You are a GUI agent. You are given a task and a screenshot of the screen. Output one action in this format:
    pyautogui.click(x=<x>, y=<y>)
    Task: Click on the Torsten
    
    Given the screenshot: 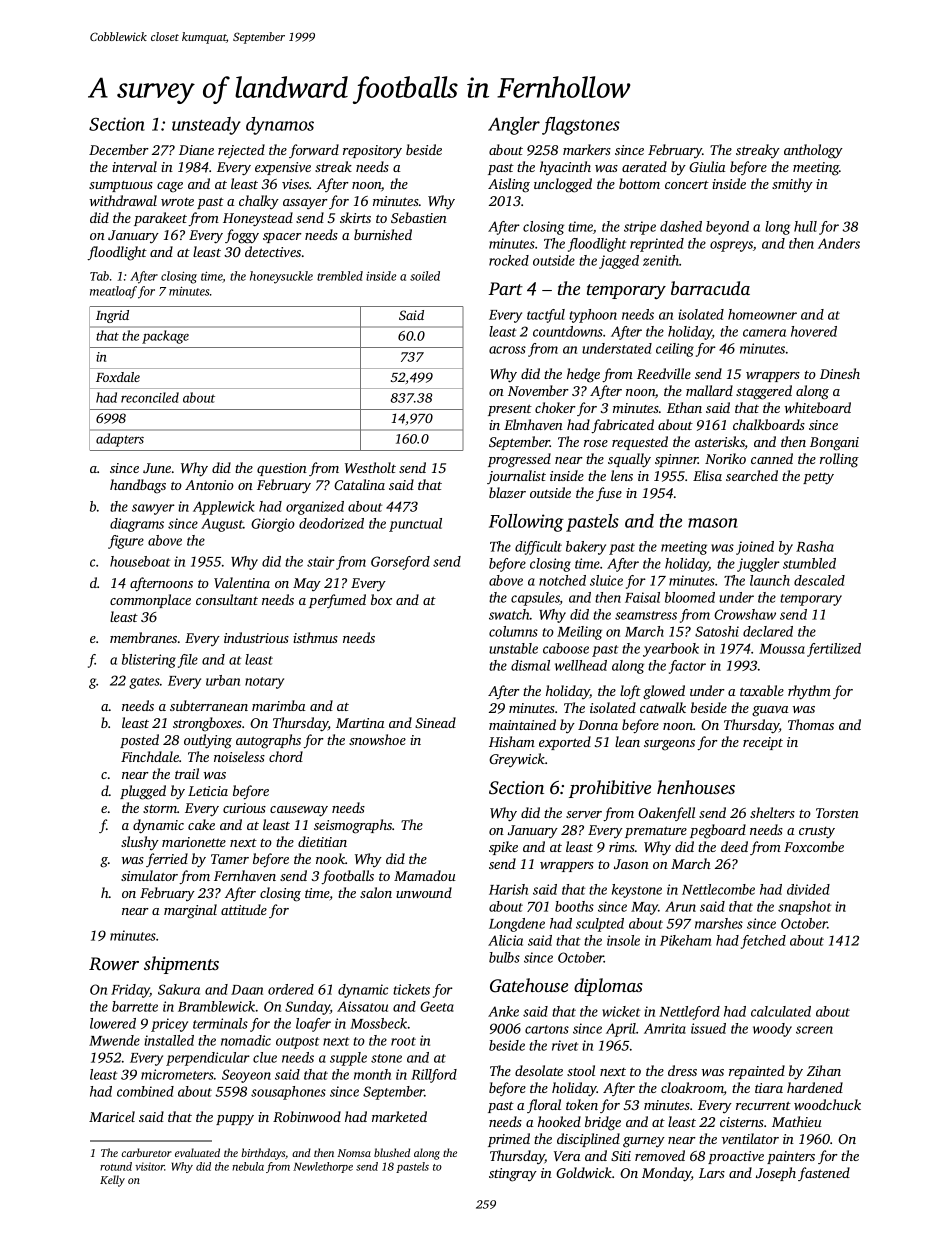 What is the action you would take?
    pyautogui.click(x=837, y=813)
